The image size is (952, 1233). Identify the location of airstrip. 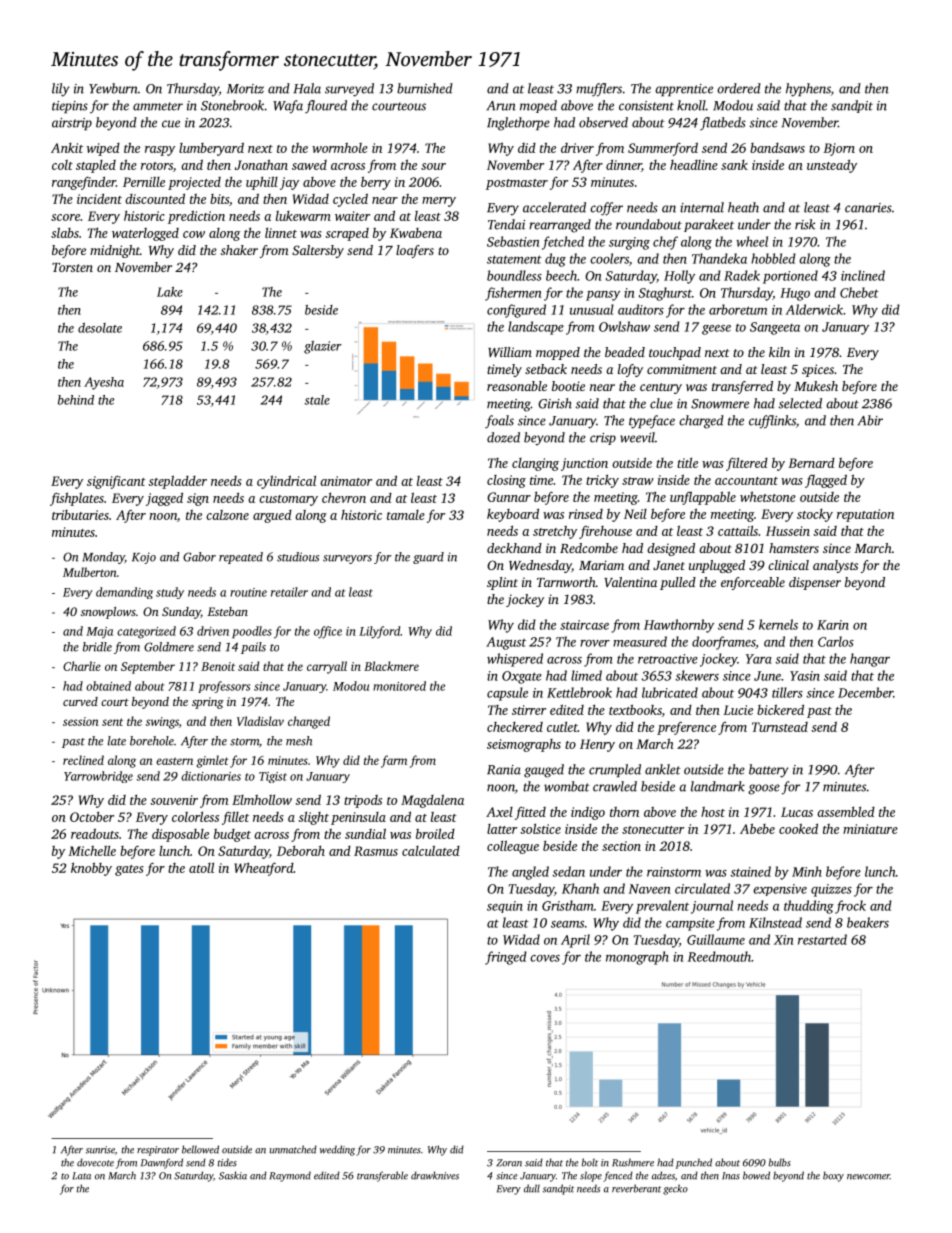
(72, 124).
